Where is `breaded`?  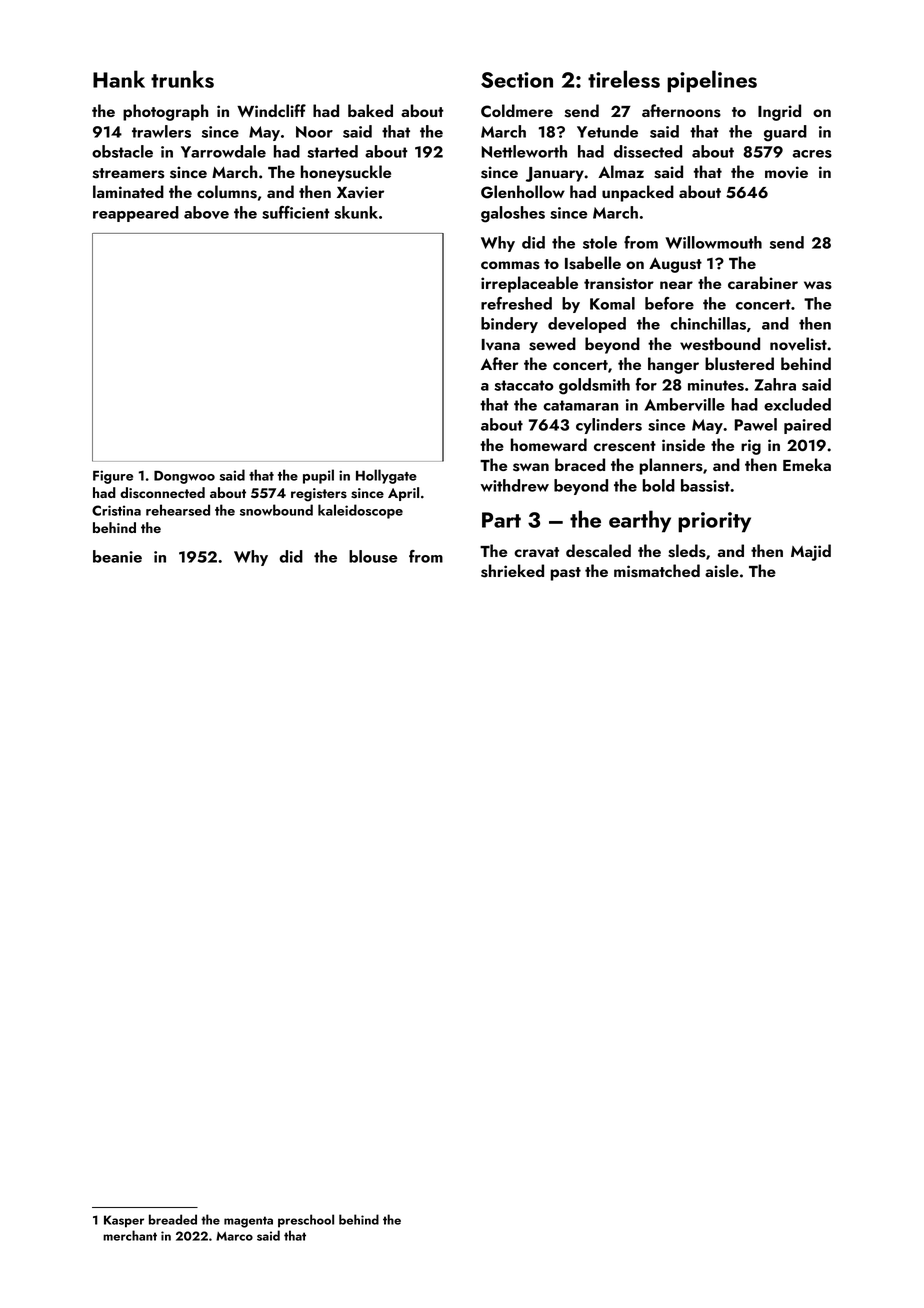 breaded is located at coordinates (173, 1219).
